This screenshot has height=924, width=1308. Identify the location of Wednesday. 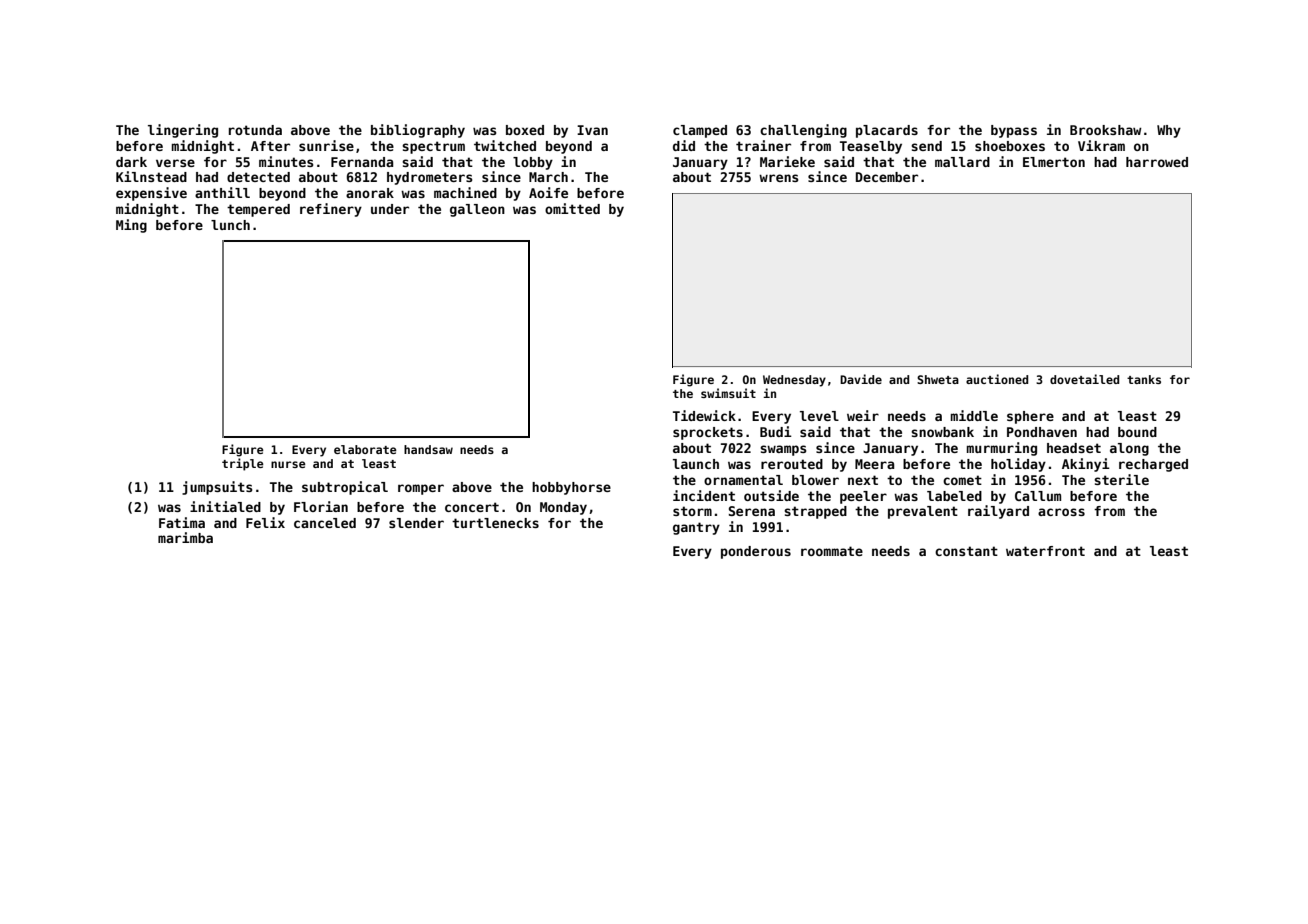
(794, 381).
